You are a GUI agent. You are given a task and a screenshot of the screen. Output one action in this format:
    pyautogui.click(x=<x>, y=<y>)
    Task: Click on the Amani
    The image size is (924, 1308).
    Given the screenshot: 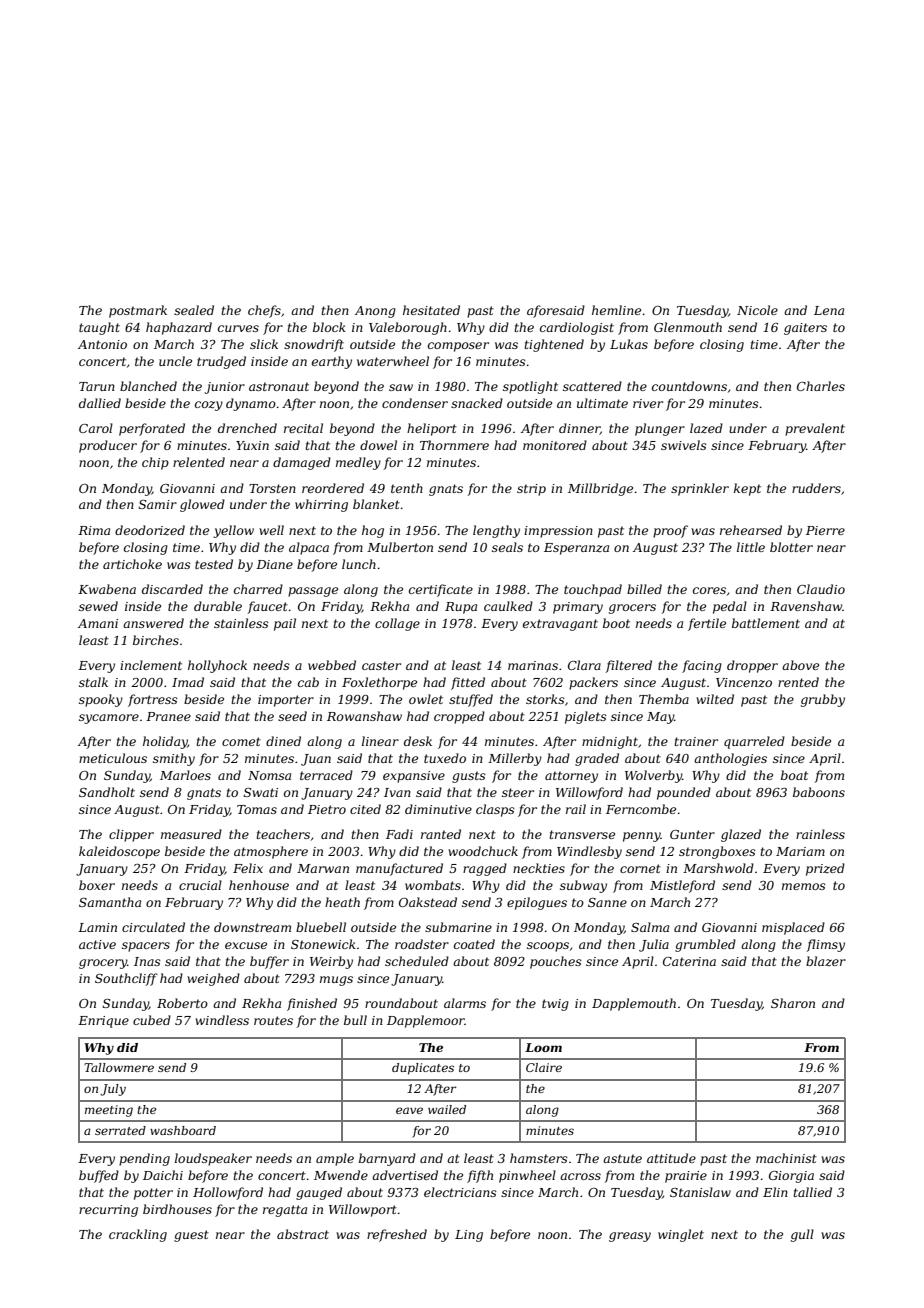 What is the action you would take?
    pyautogui.click(x=98, y=623)
